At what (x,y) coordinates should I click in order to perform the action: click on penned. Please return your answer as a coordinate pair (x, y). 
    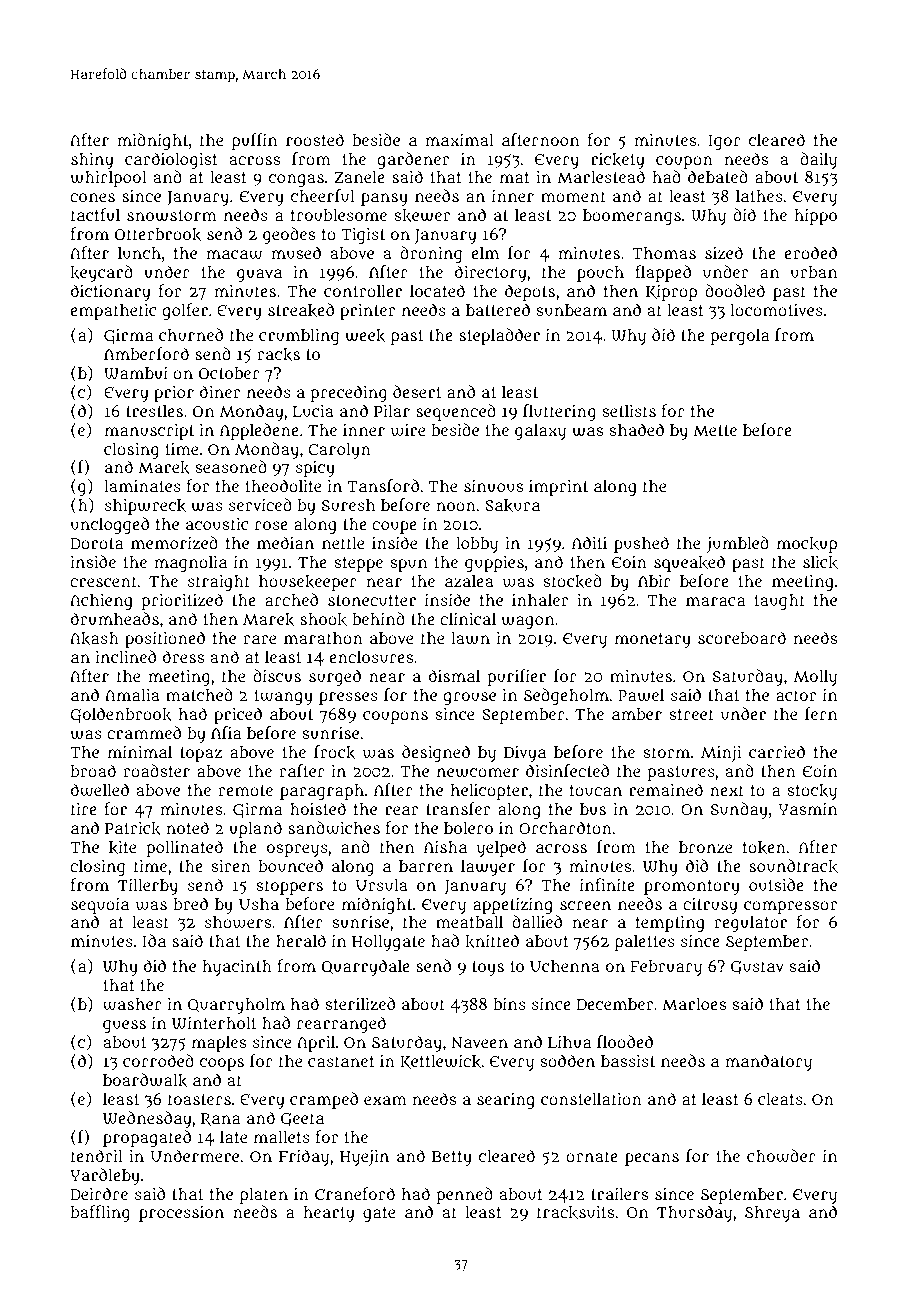
    Looking at the image, I should click on (464, 1195).
